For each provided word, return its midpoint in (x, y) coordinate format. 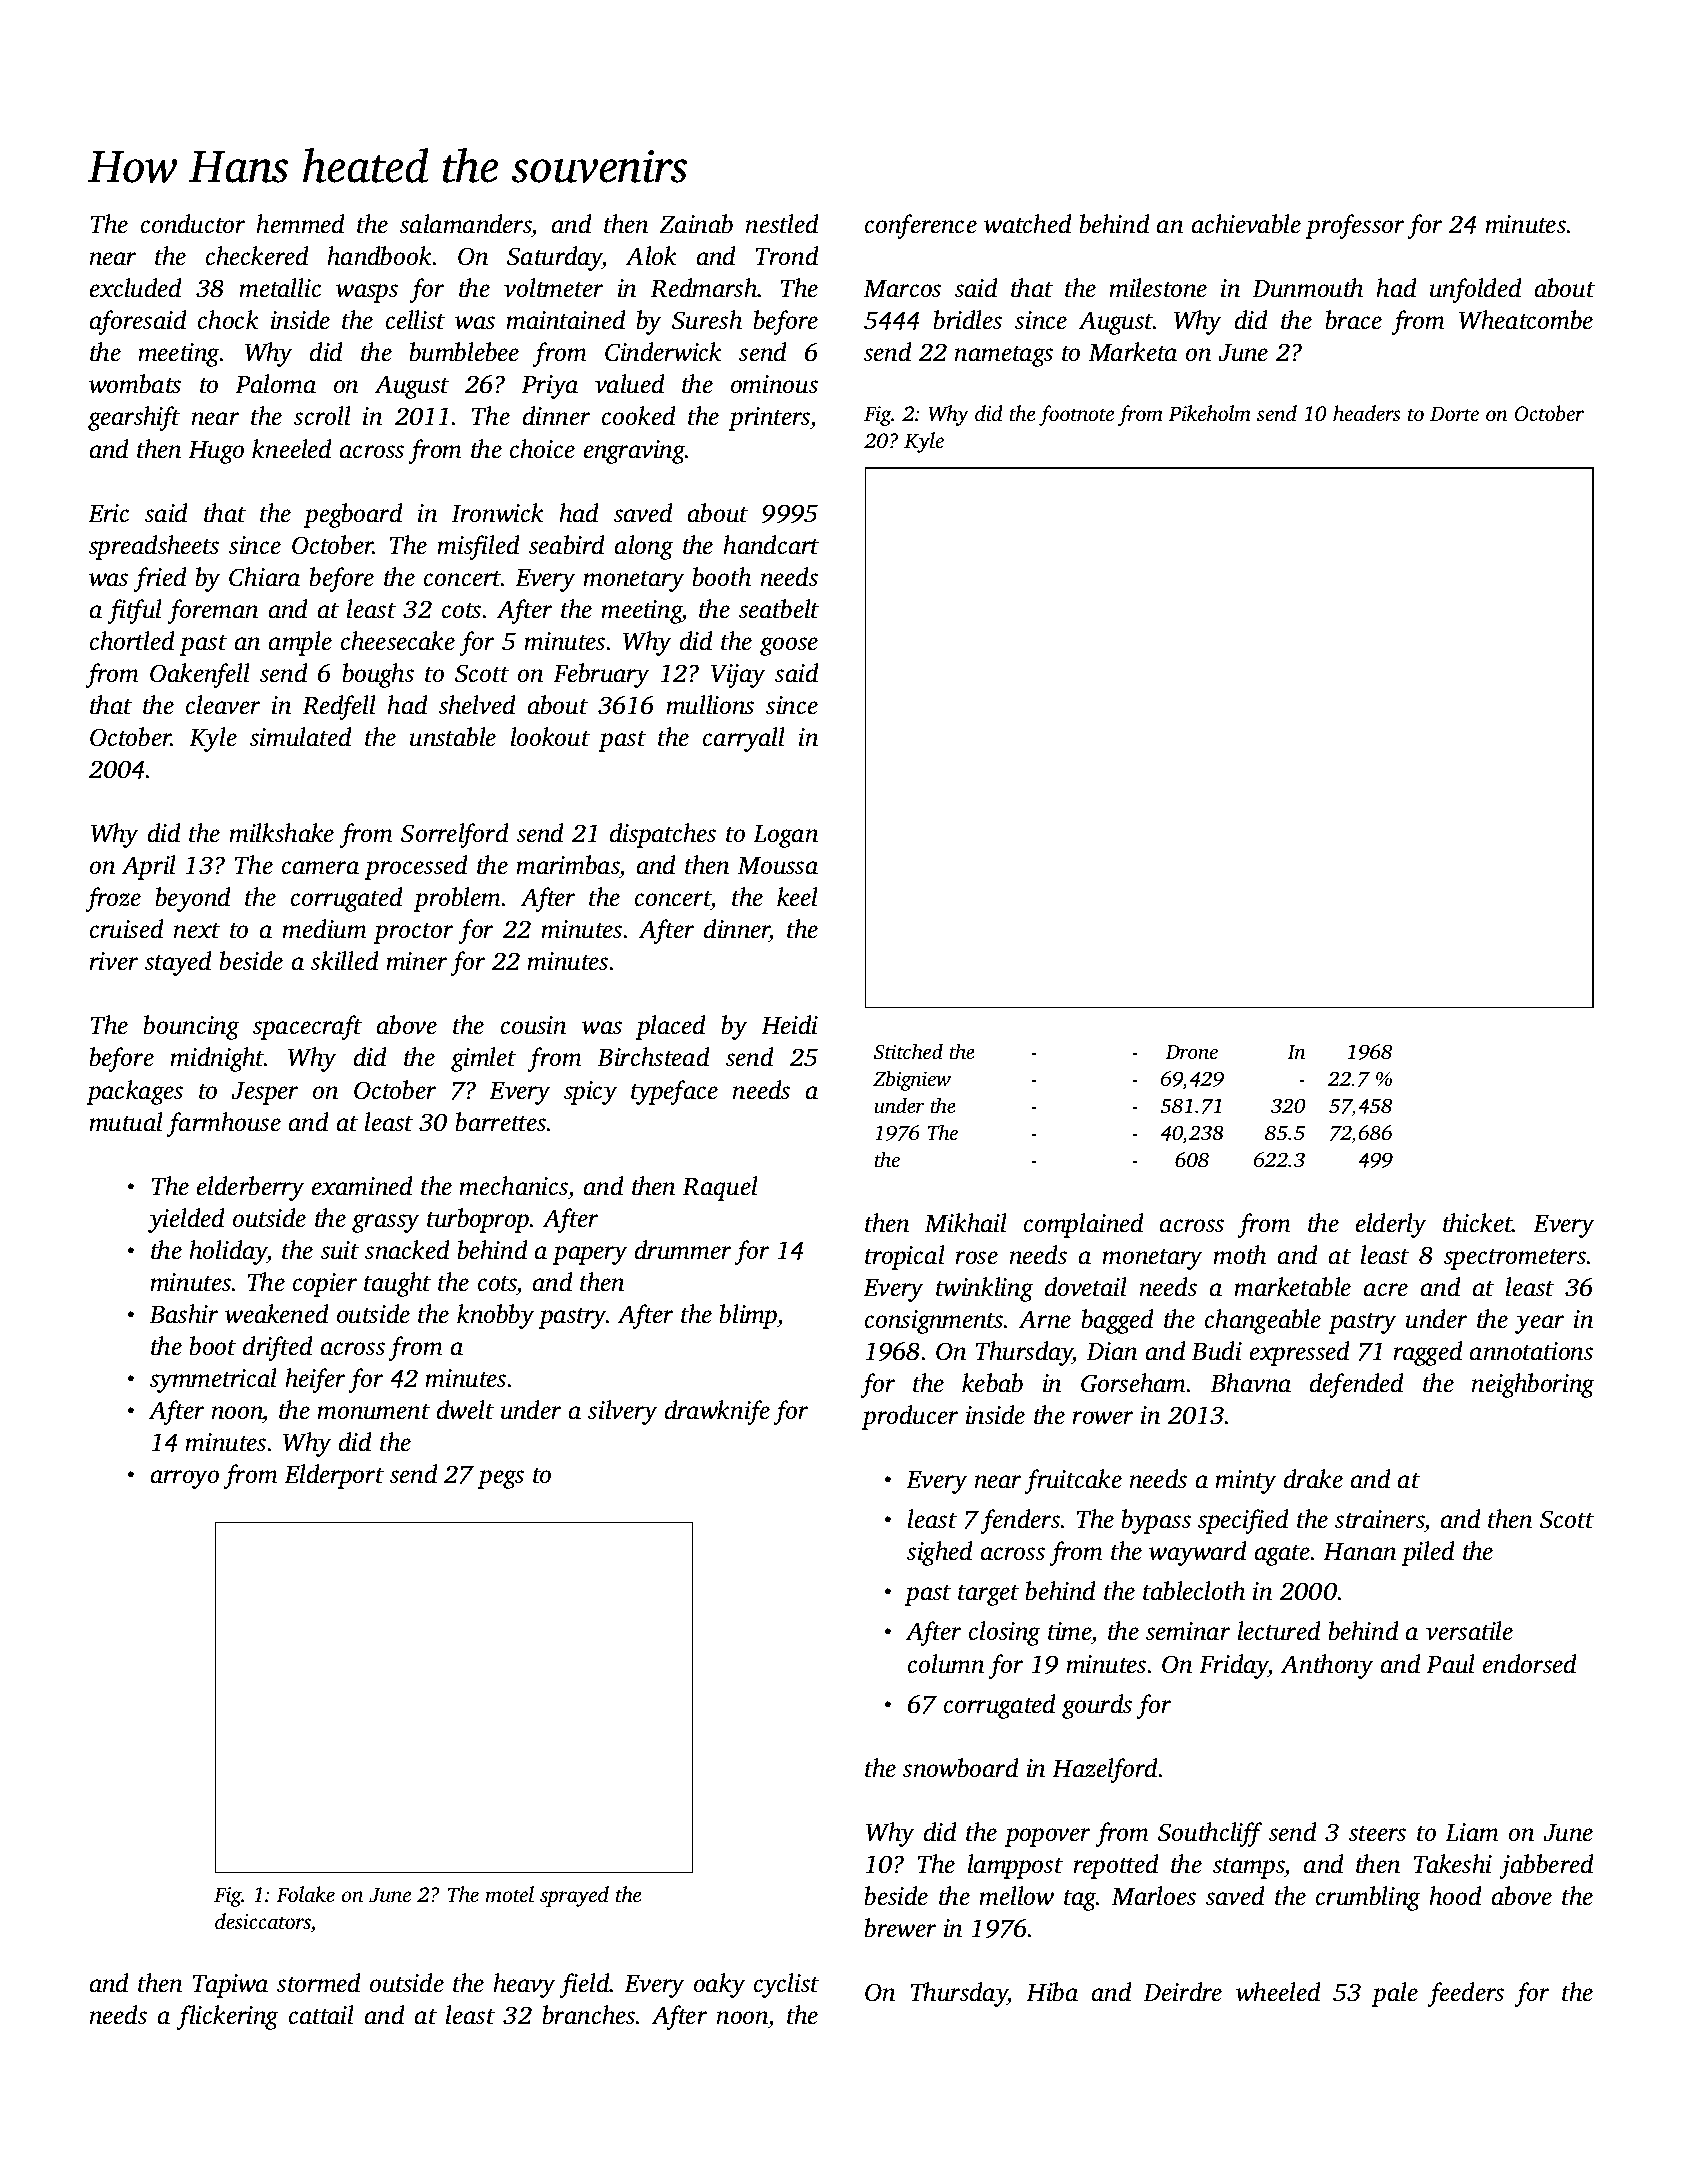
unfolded (1475, 290)
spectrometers (1515, 1259)
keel (797, 897)
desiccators (263, 1921)
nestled (782, 224)
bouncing (191, 1027)
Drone (1191, 1052)
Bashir (184, 1314)
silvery (622, 1412)
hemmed (300, 224)
